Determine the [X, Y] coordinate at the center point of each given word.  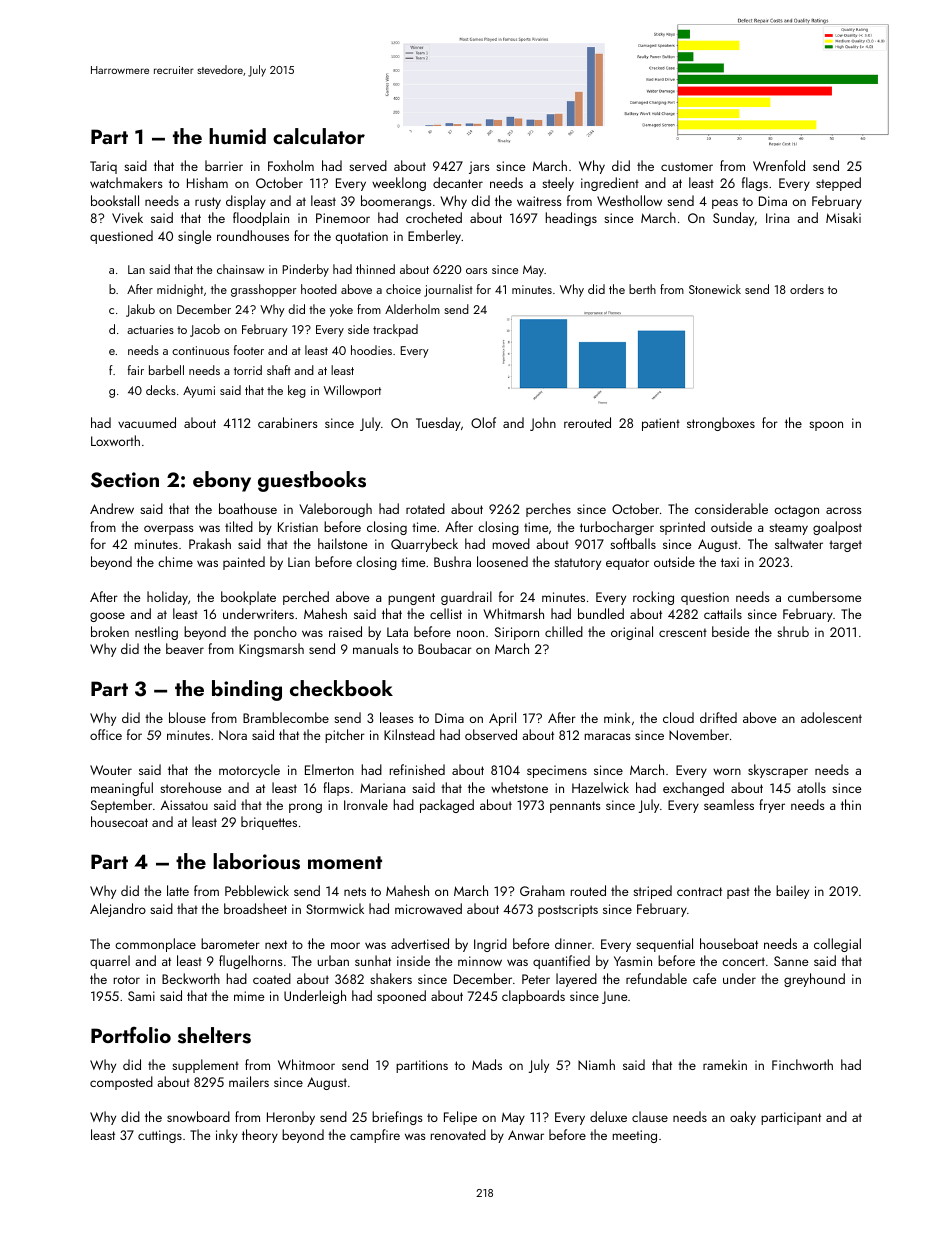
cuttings [160, 1136]
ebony [222, 481]
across [844, 510]
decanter [458, 182]
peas [725, 204]
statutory [577, 564]
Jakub [140, 310]
